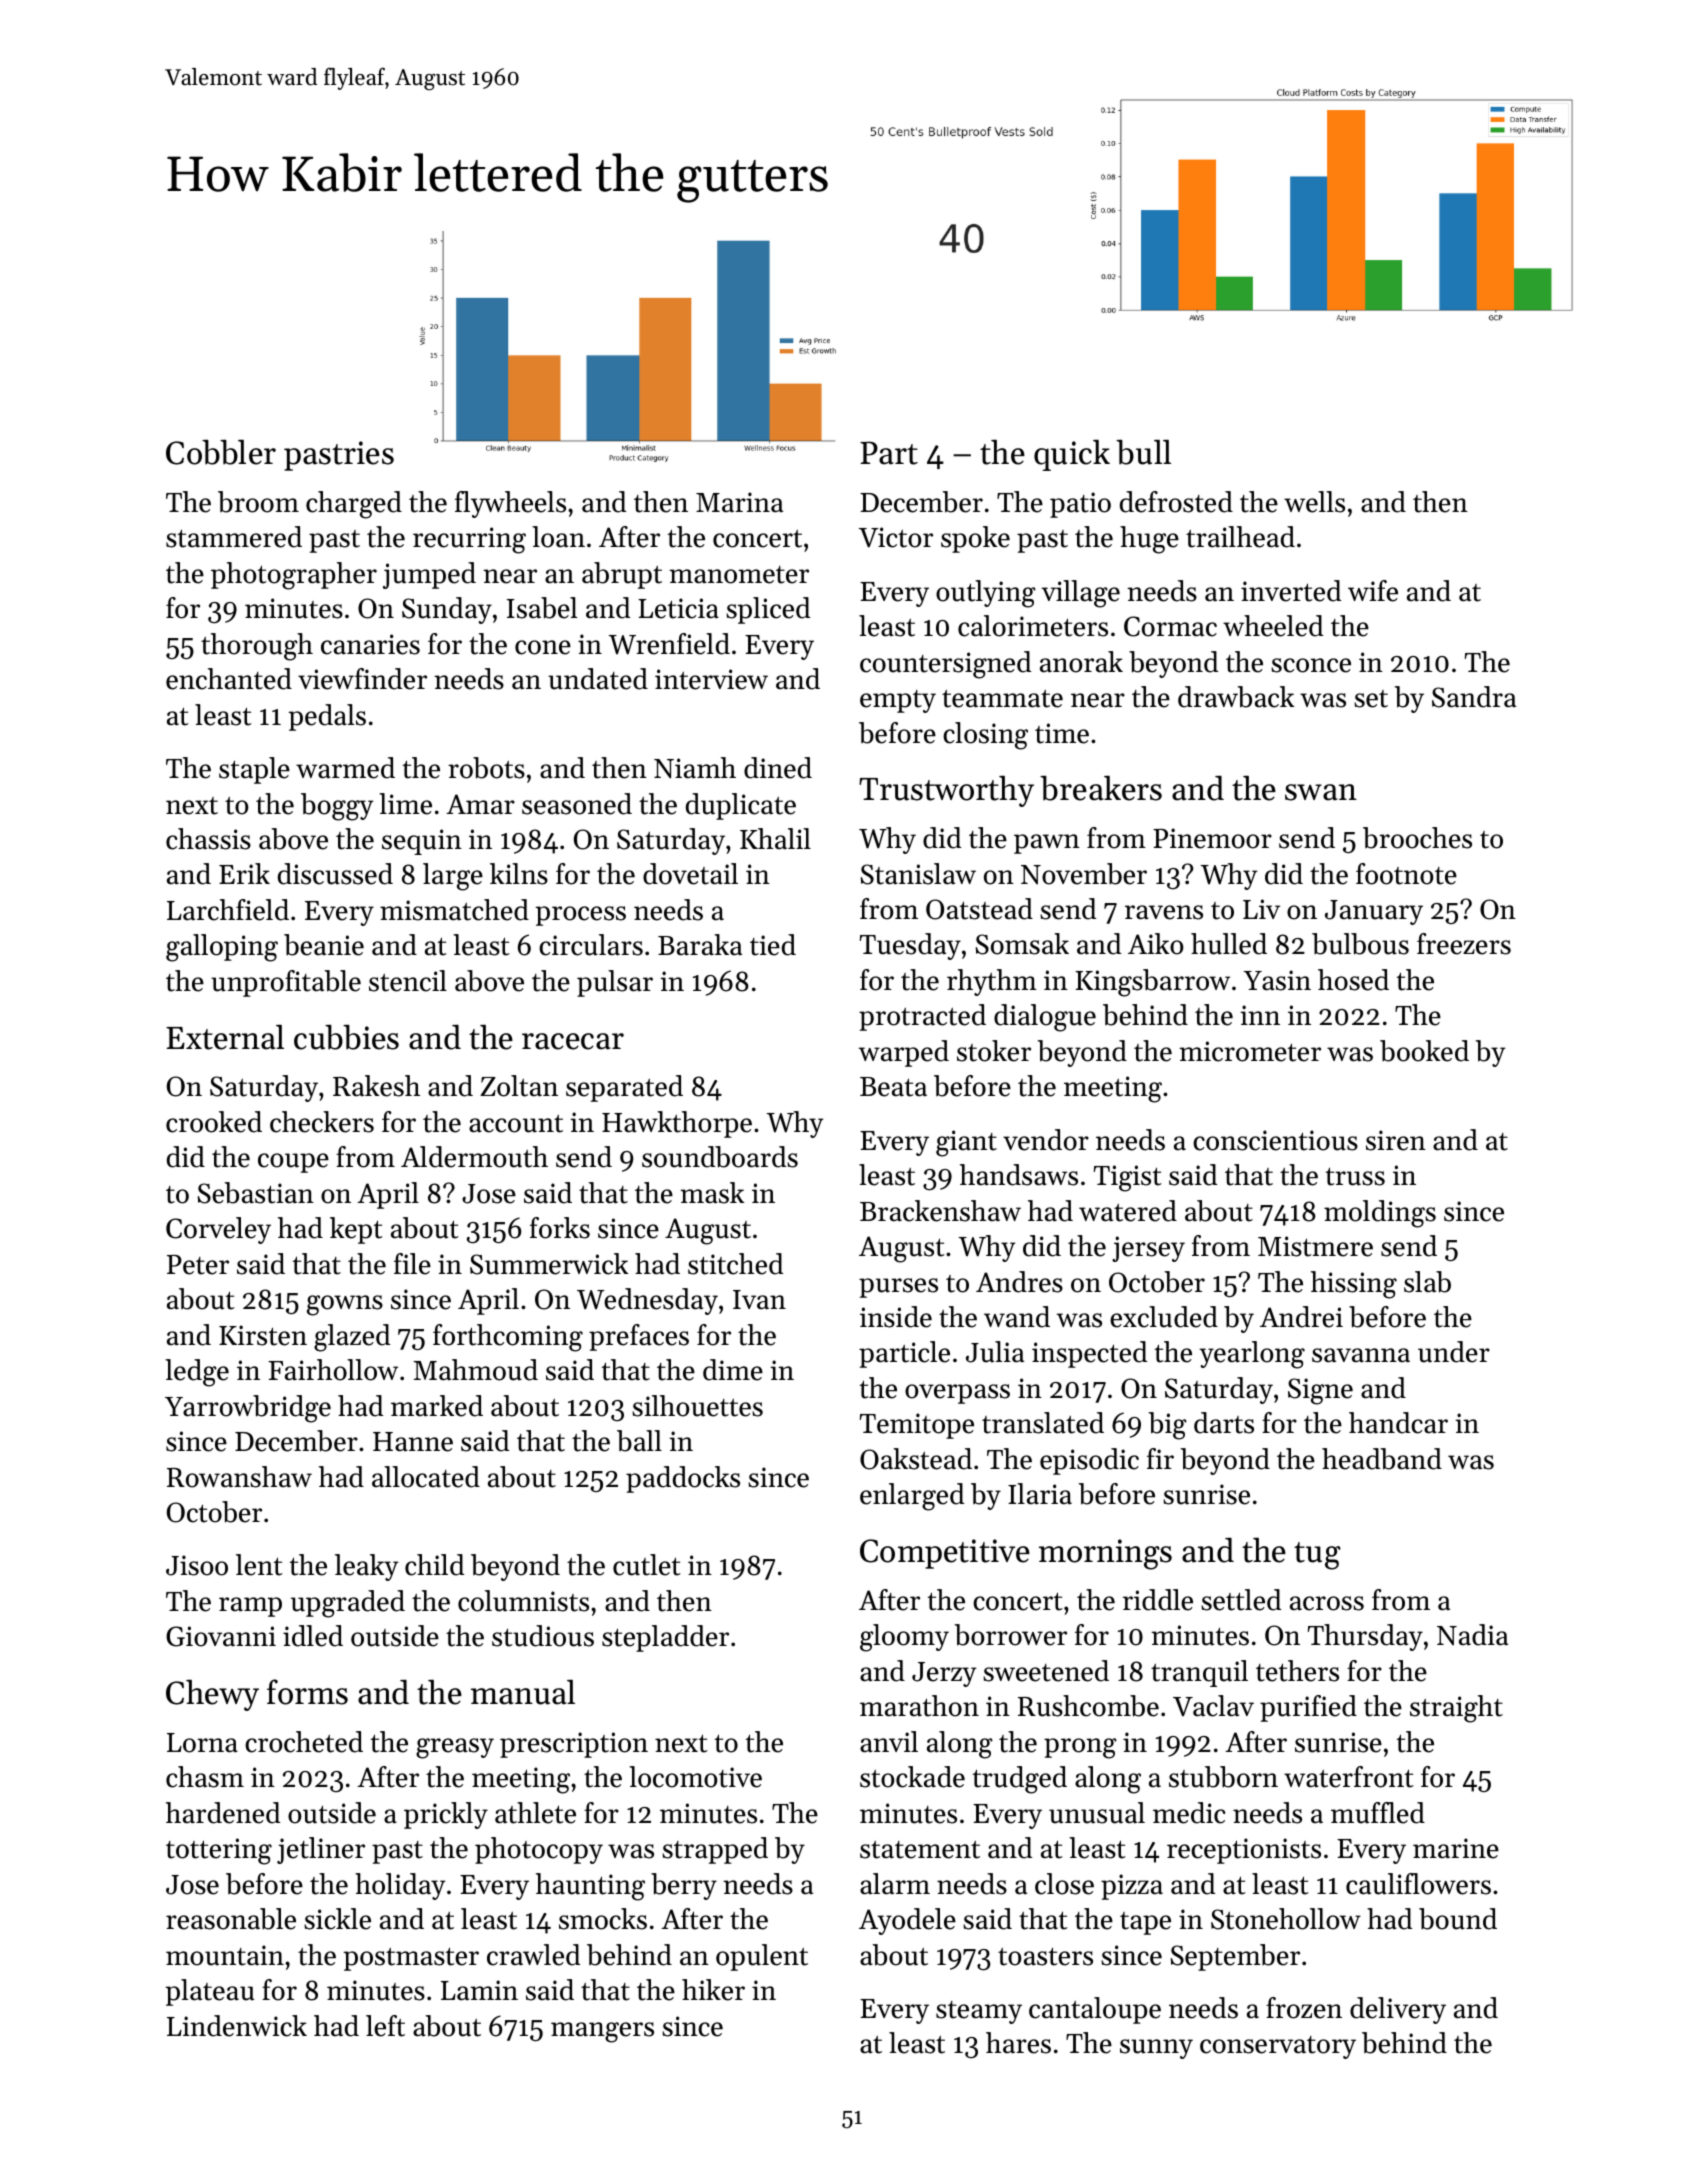 This page has width=1683, height=2178. I want to click on Marina, so click(739, 502).
